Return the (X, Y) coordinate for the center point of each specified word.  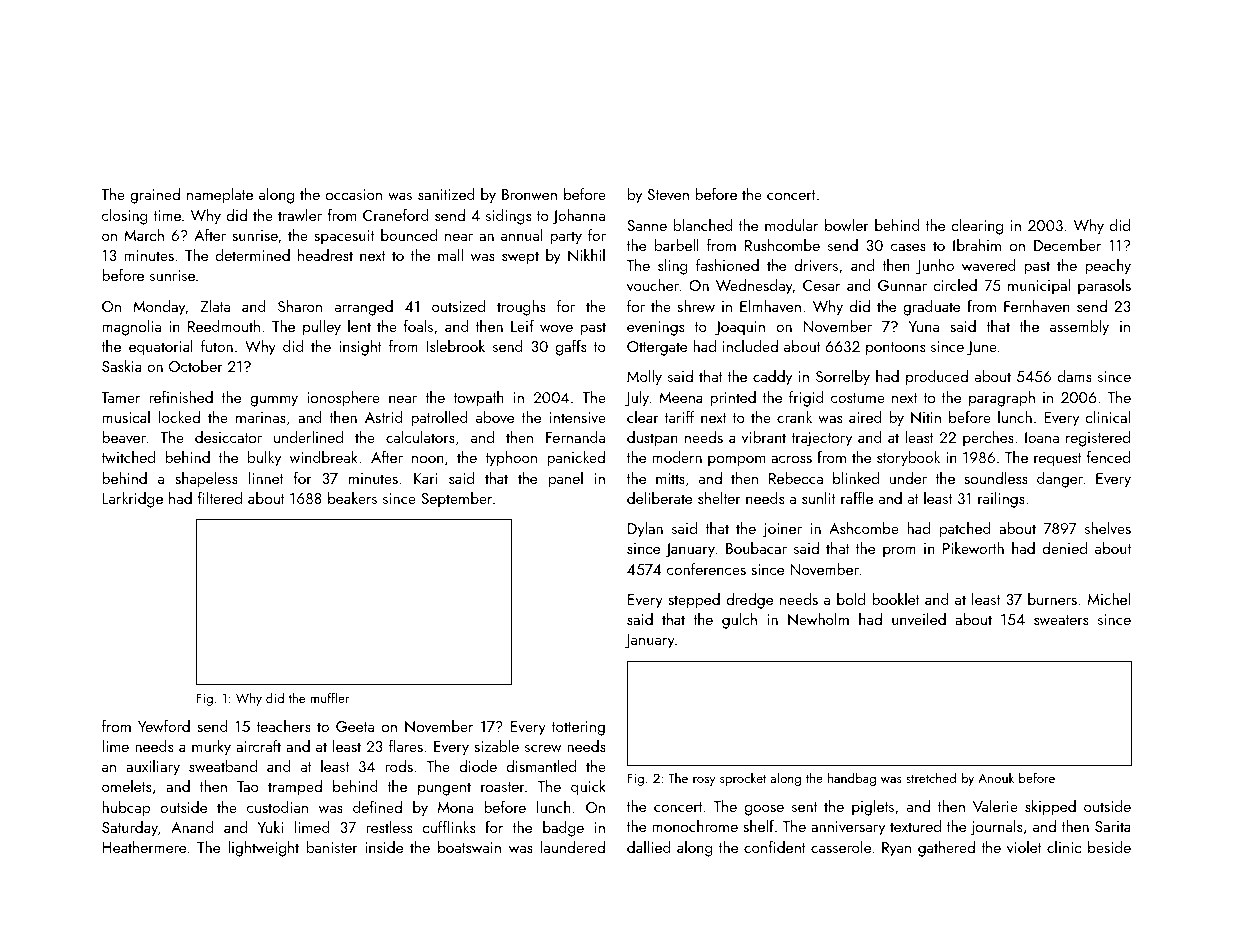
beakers (352, 498)
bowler (847, 225)
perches (988, 439)
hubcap (126, 809)
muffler (329, 697)
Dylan (645, 530)
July (637, 399)
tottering (578, 728)
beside (1109, 847)
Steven (668, 194)
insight (360, 348)
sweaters (1061, 620)
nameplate (220, 196)
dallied (649, 847)
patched (965, 530)
